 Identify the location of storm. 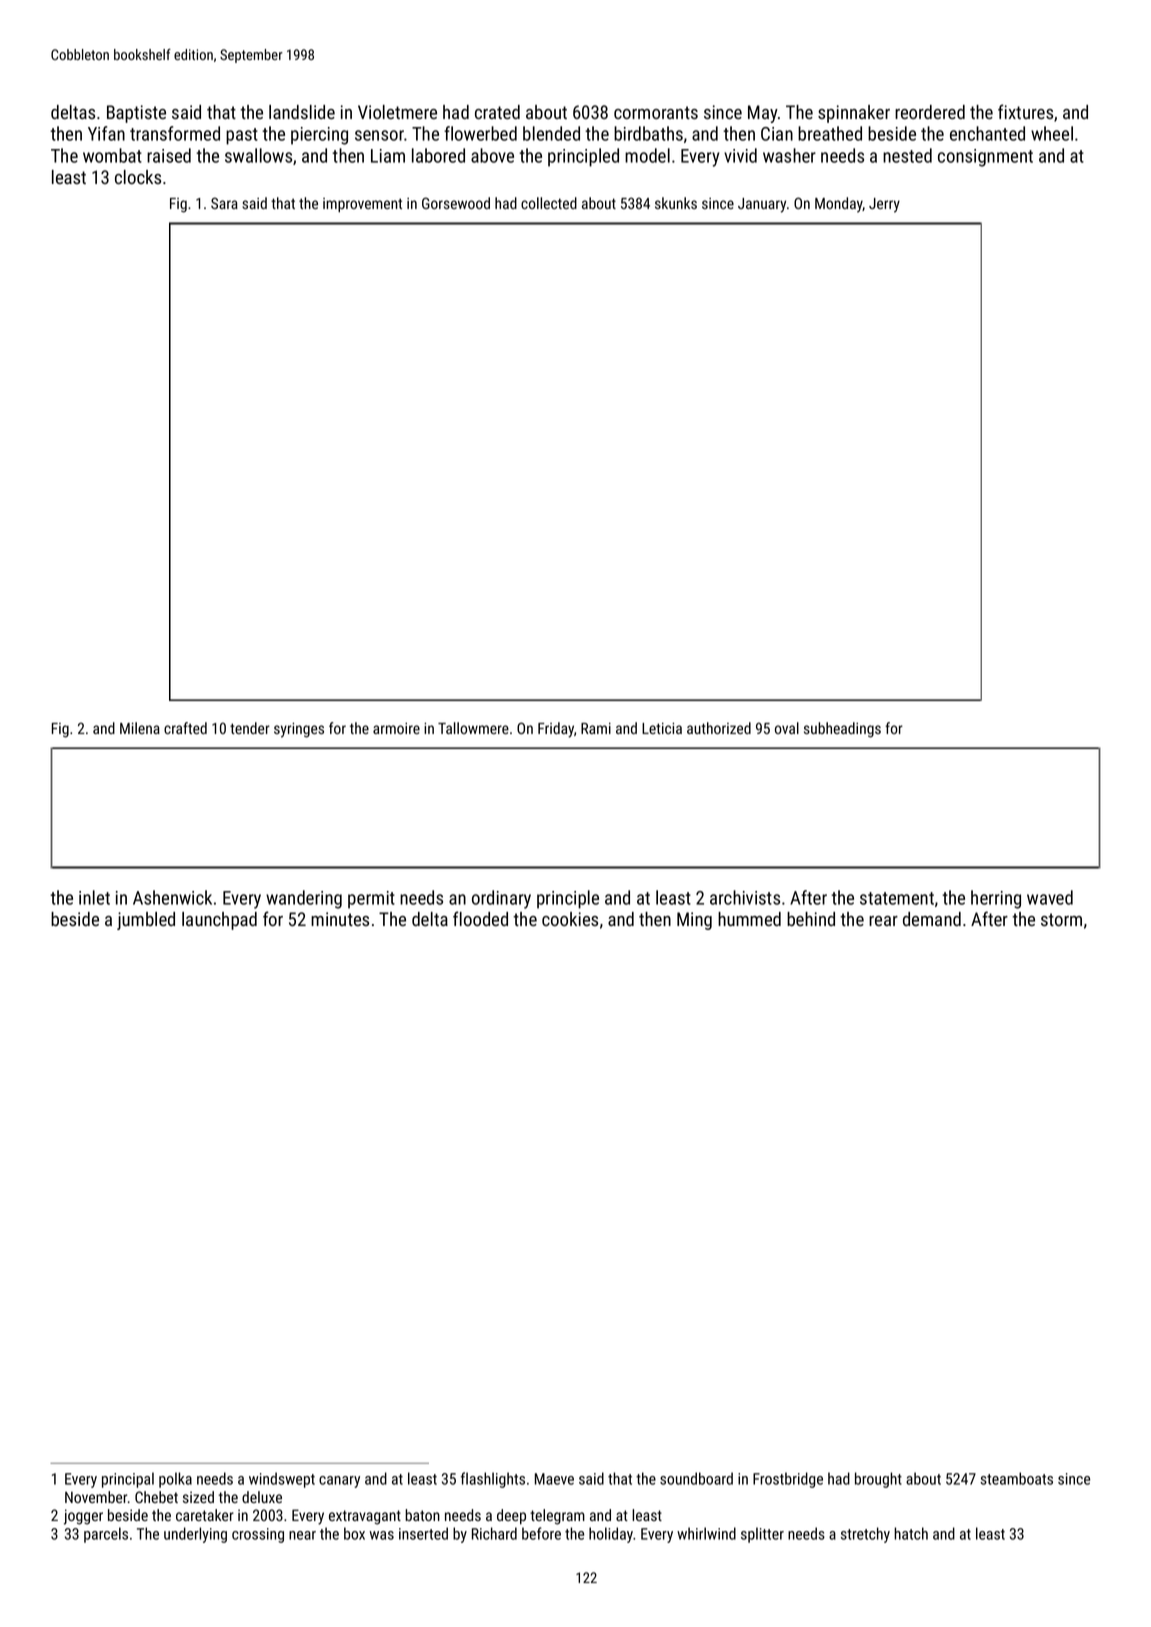
(1061, 919).
